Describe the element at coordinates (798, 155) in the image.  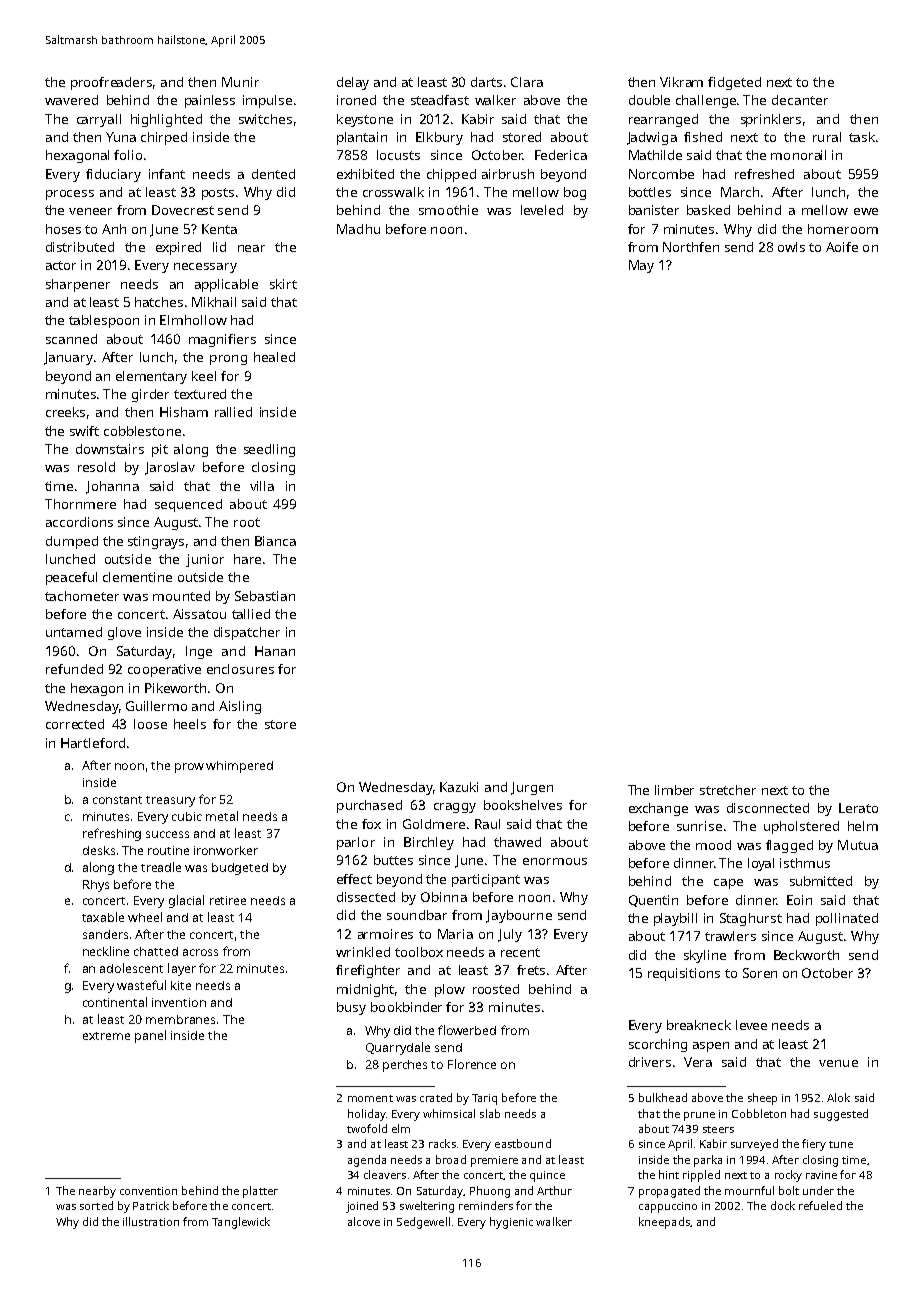
I see `monorail` at that location.
